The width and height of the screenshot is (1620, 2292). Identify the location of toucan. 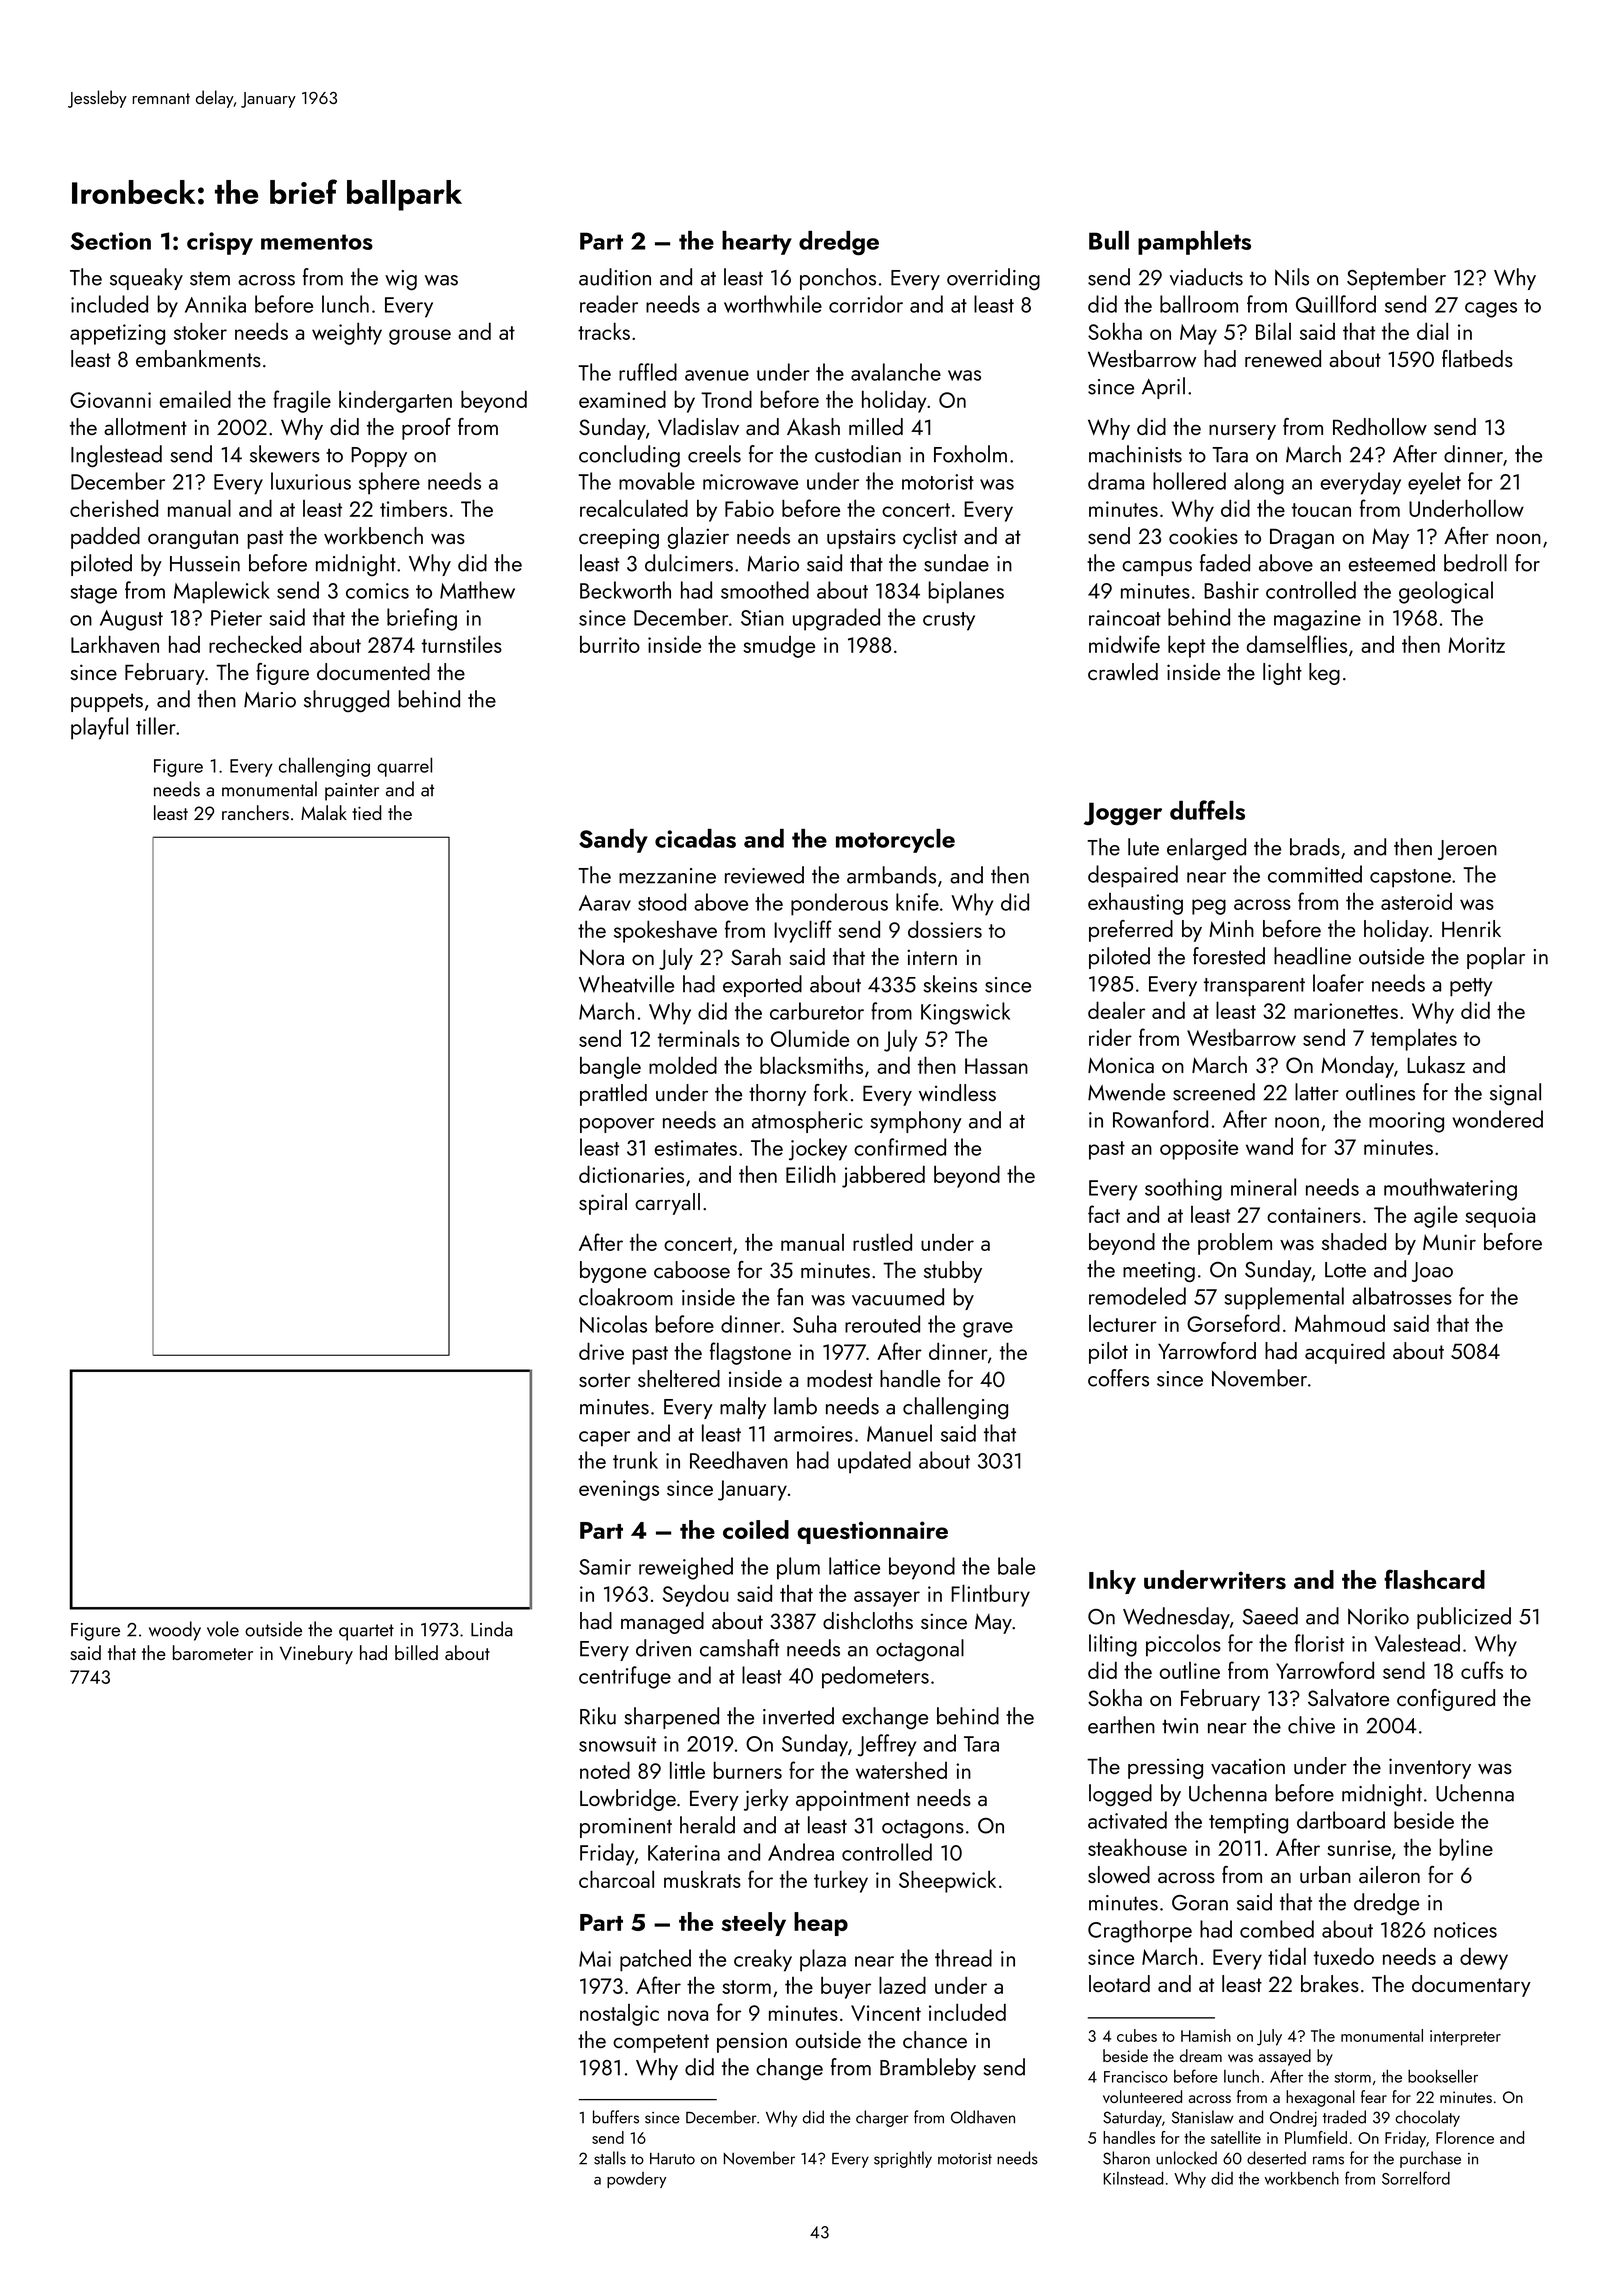
(1321, 510).
